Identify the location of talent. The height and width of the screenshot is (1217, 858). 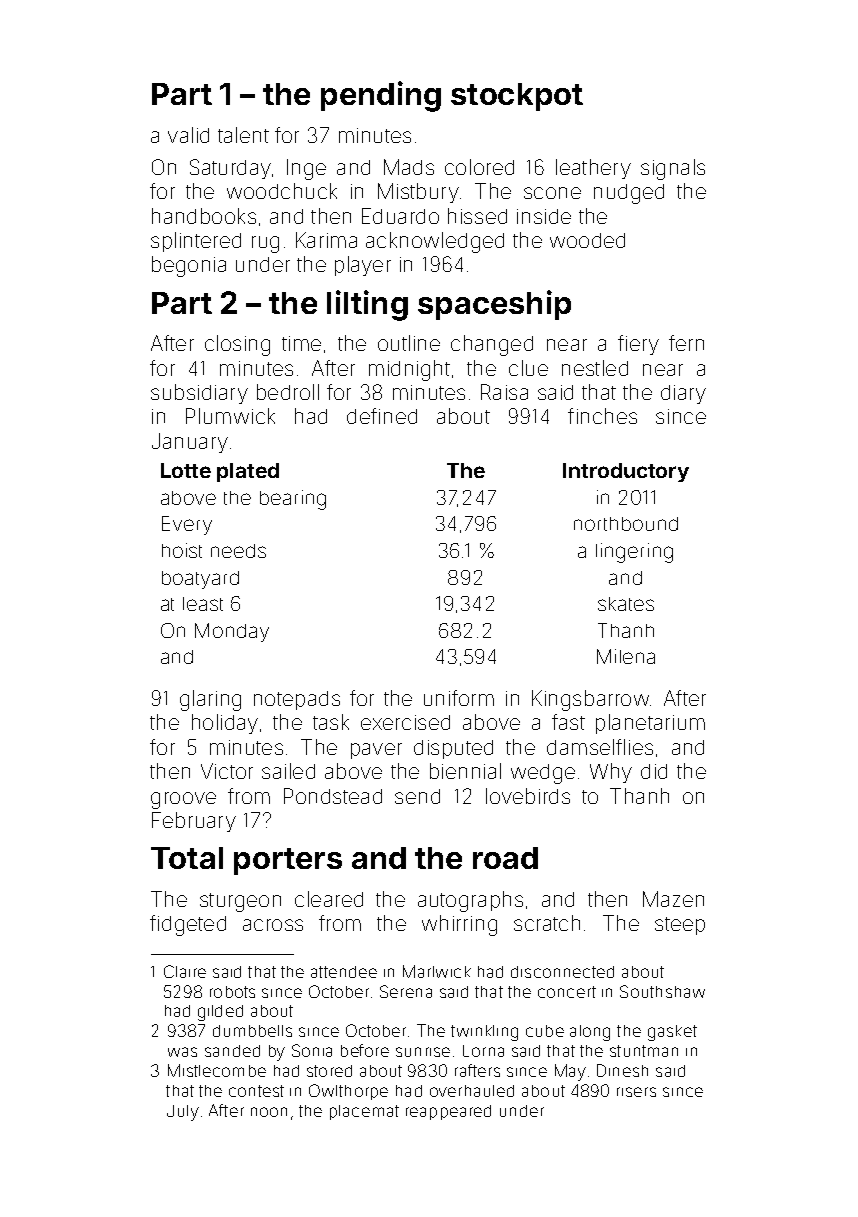
(243, 135).
